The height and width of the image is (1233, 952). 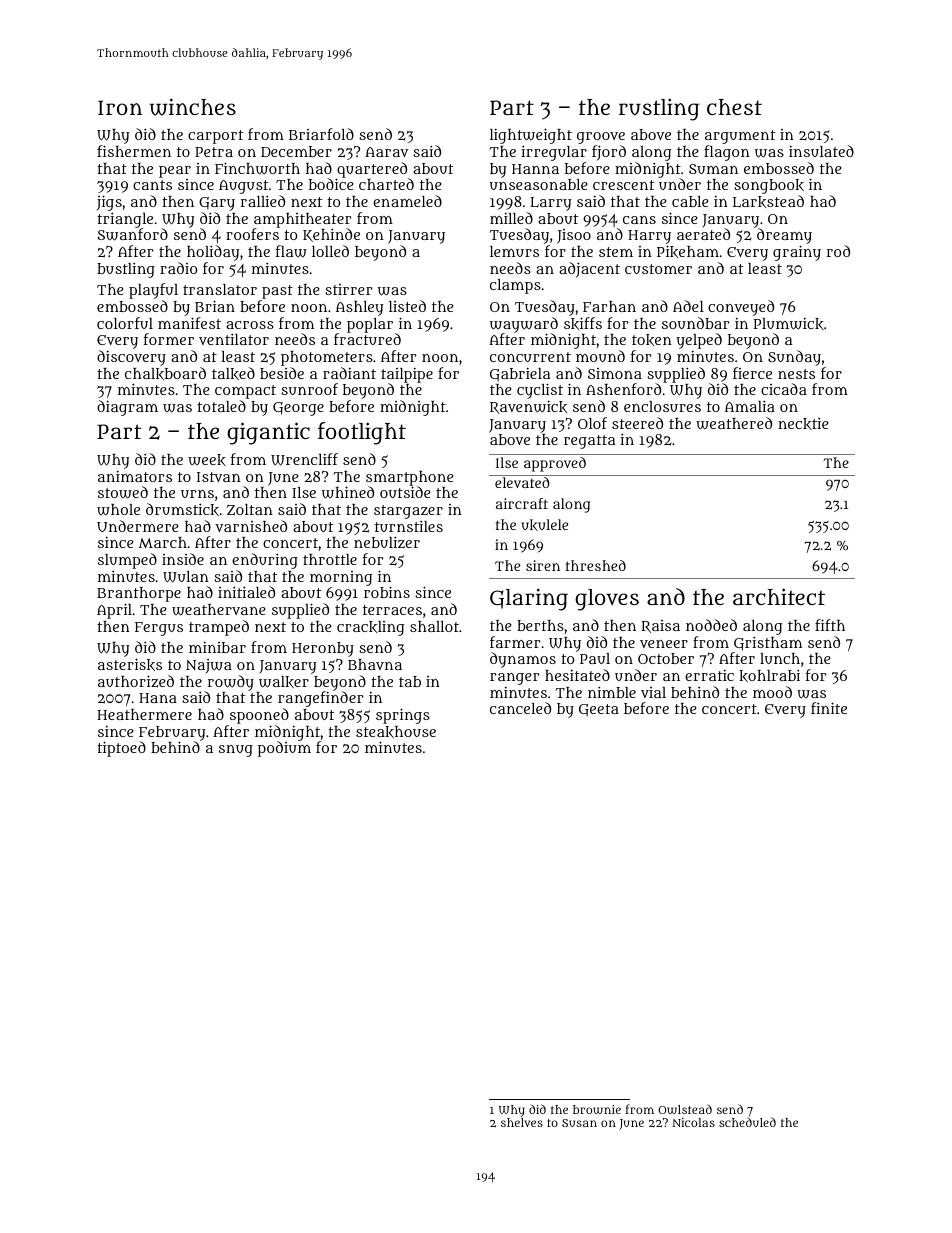 I want to click on Aarav, so click(x=386, y=152).
